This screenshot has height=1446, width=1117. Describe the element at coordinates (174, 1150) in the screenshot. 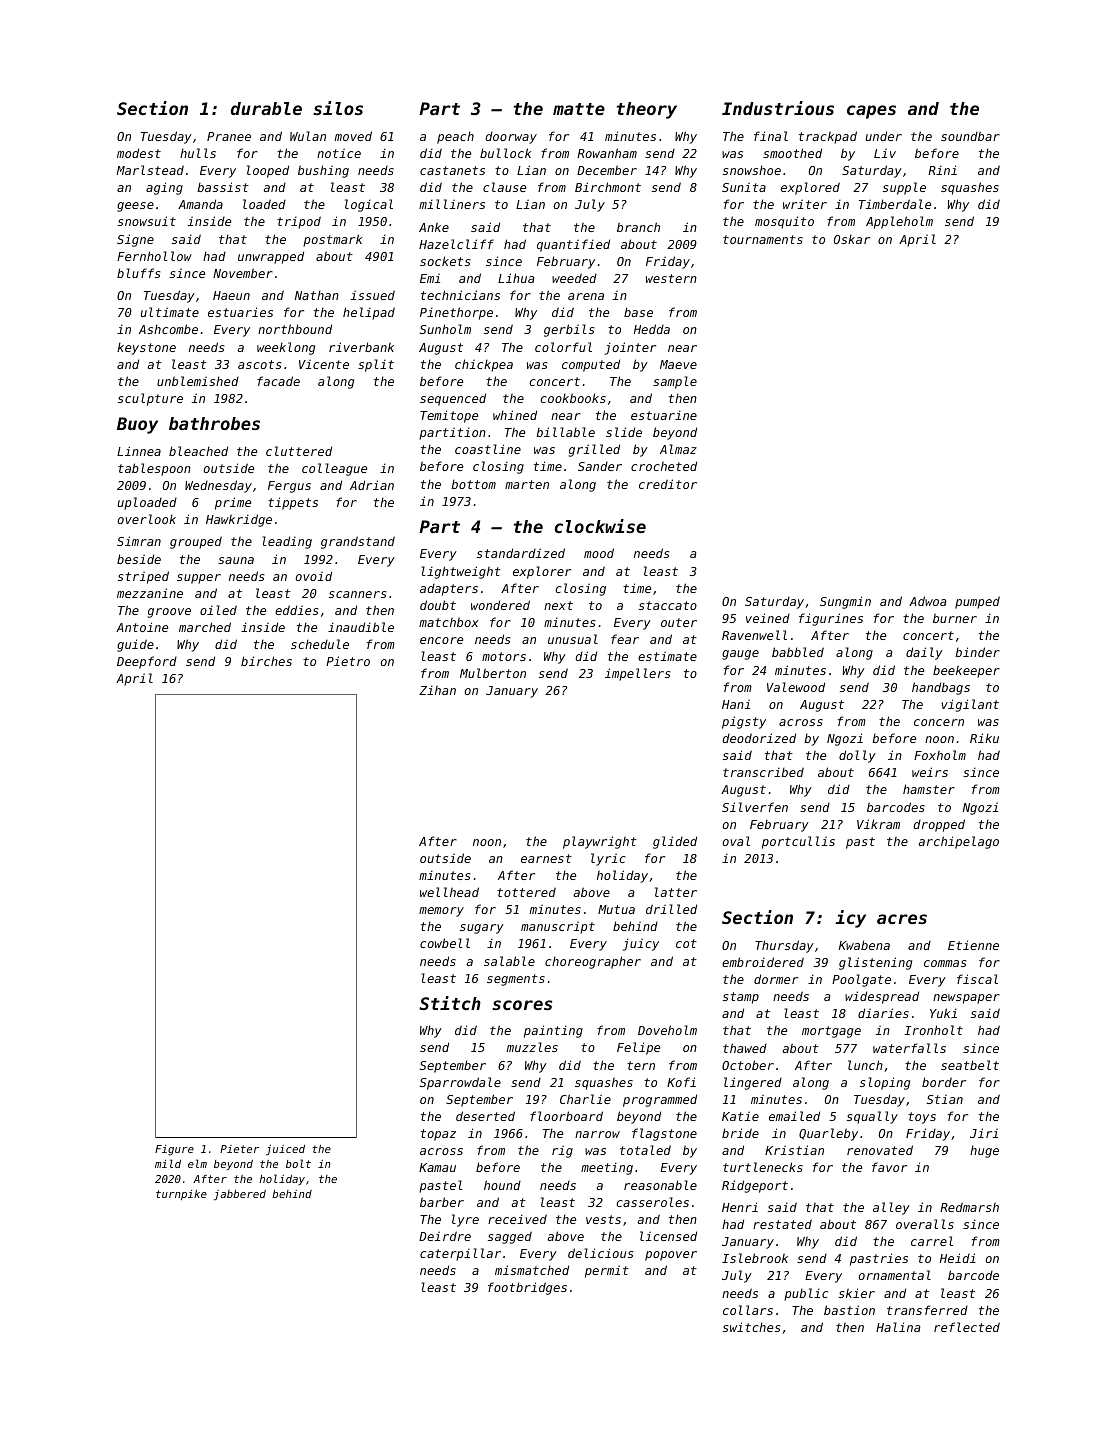

I see `Figure` at that location.
